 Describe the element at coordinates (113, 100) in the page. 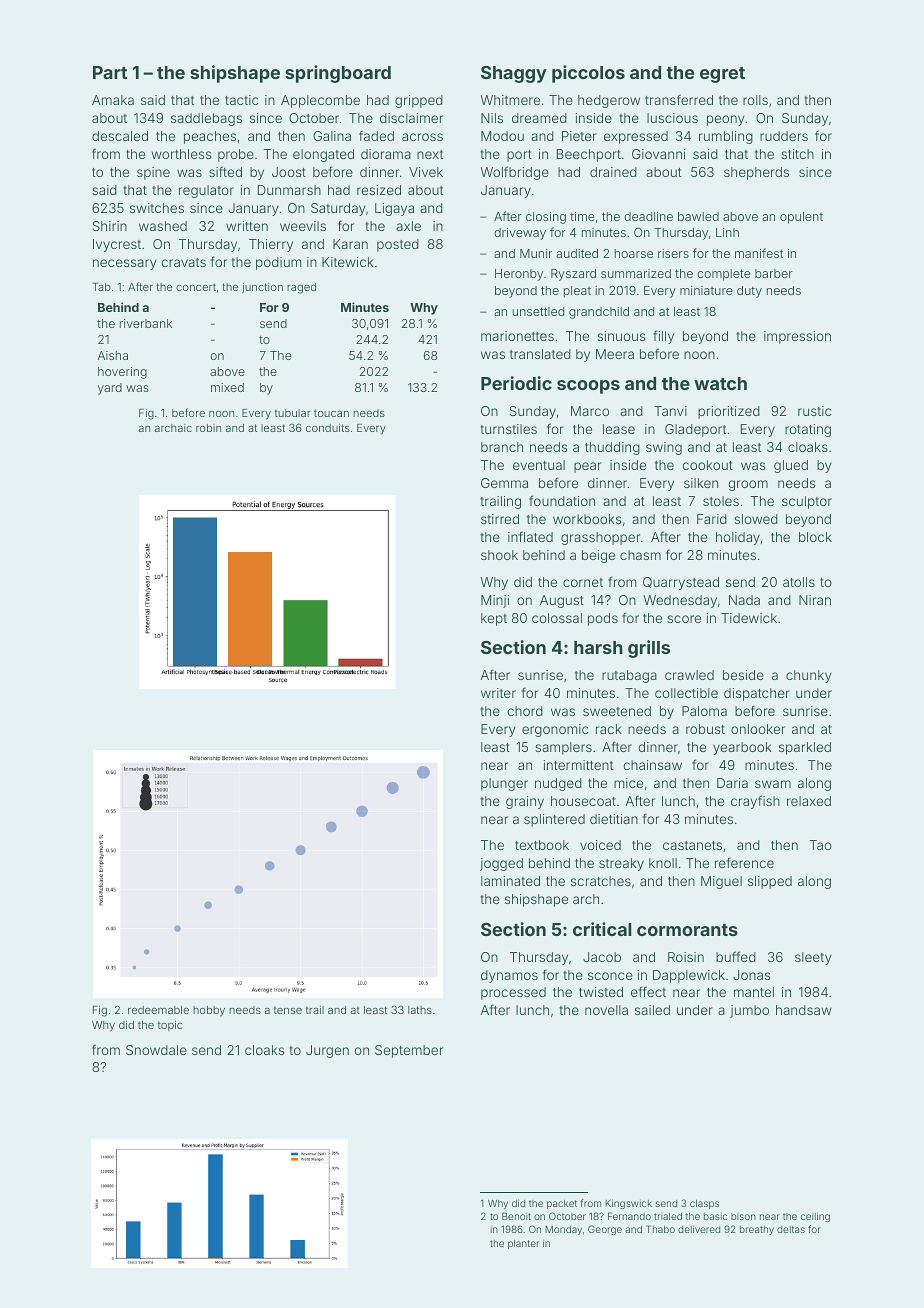

I see `Amaka` at that location.
